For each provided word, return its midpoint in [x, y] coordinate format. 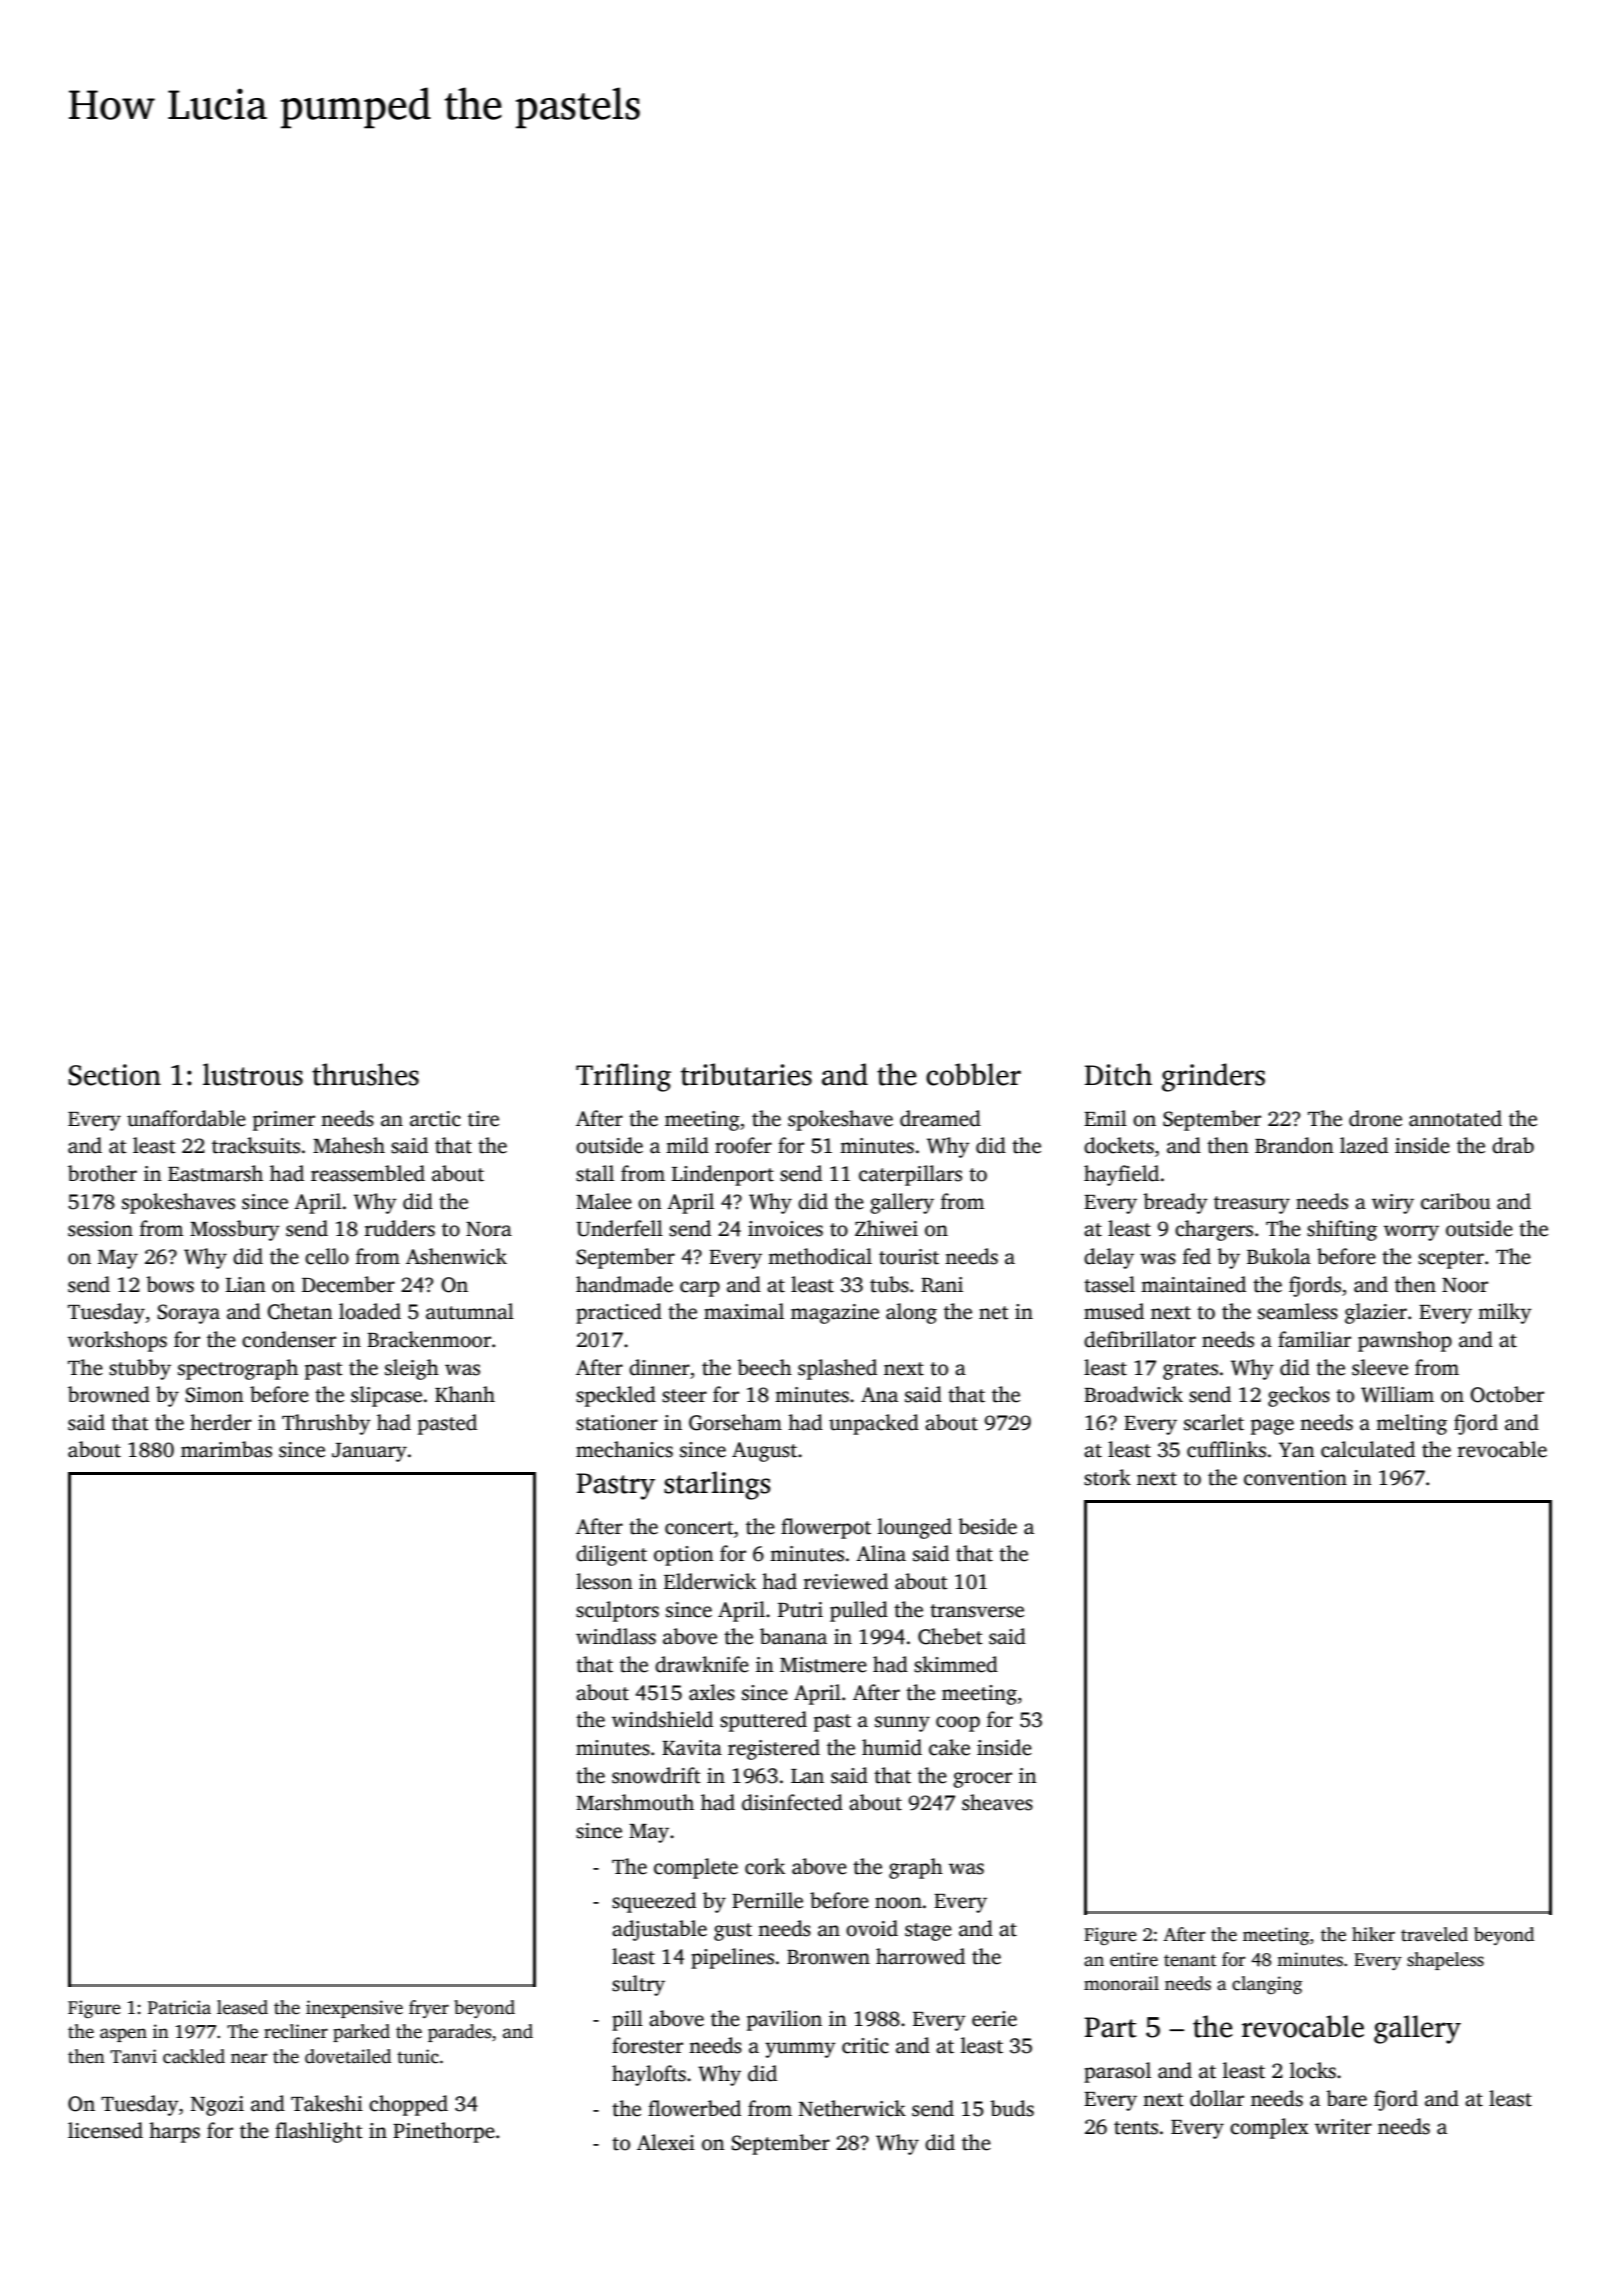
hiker [1373, 1934]
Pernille [767, 1900]
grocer [982, 1780]
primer [284, 1121]
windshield [662, 1719]
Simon [214, 1395]
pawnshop [1405, 1341]
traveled [1434, 1934]
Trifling [623, 1077]
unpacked [874, 1424]
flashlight [319, 2132]
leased [242, 2007]
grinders [1213, 1077]
